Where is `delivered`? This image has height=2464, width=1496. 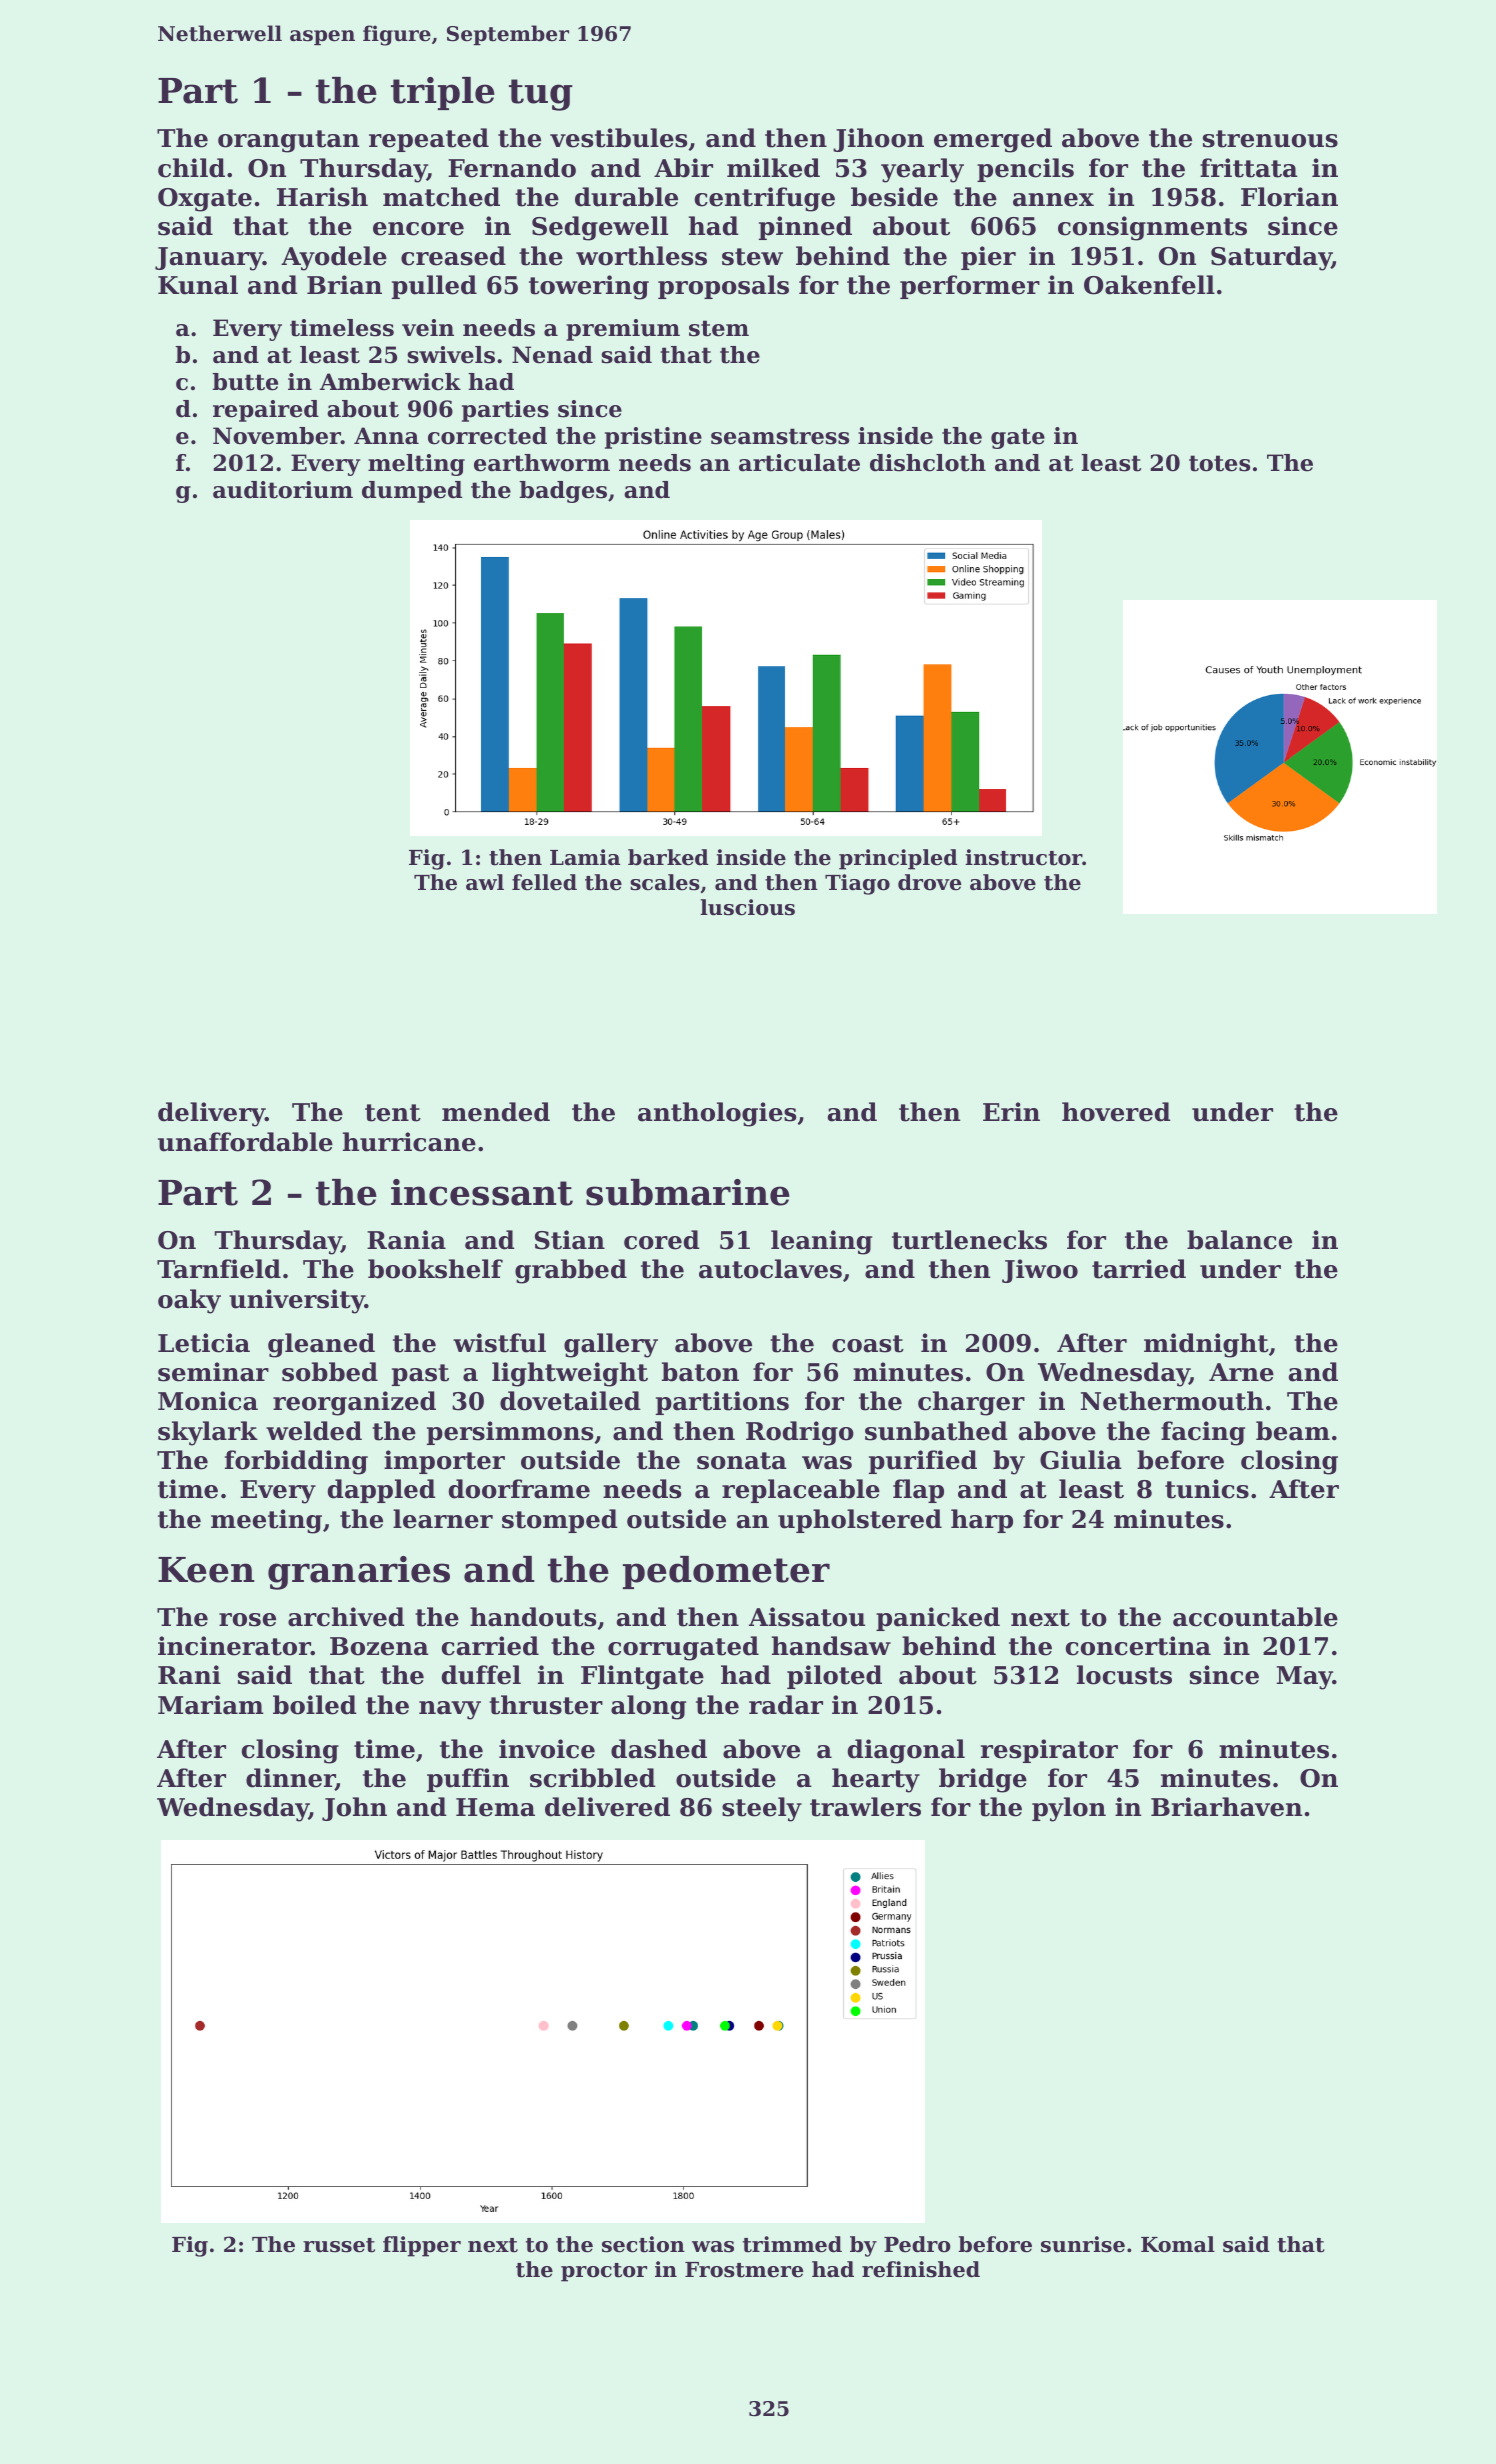
delivered is located at coordinates (607, 1807).
